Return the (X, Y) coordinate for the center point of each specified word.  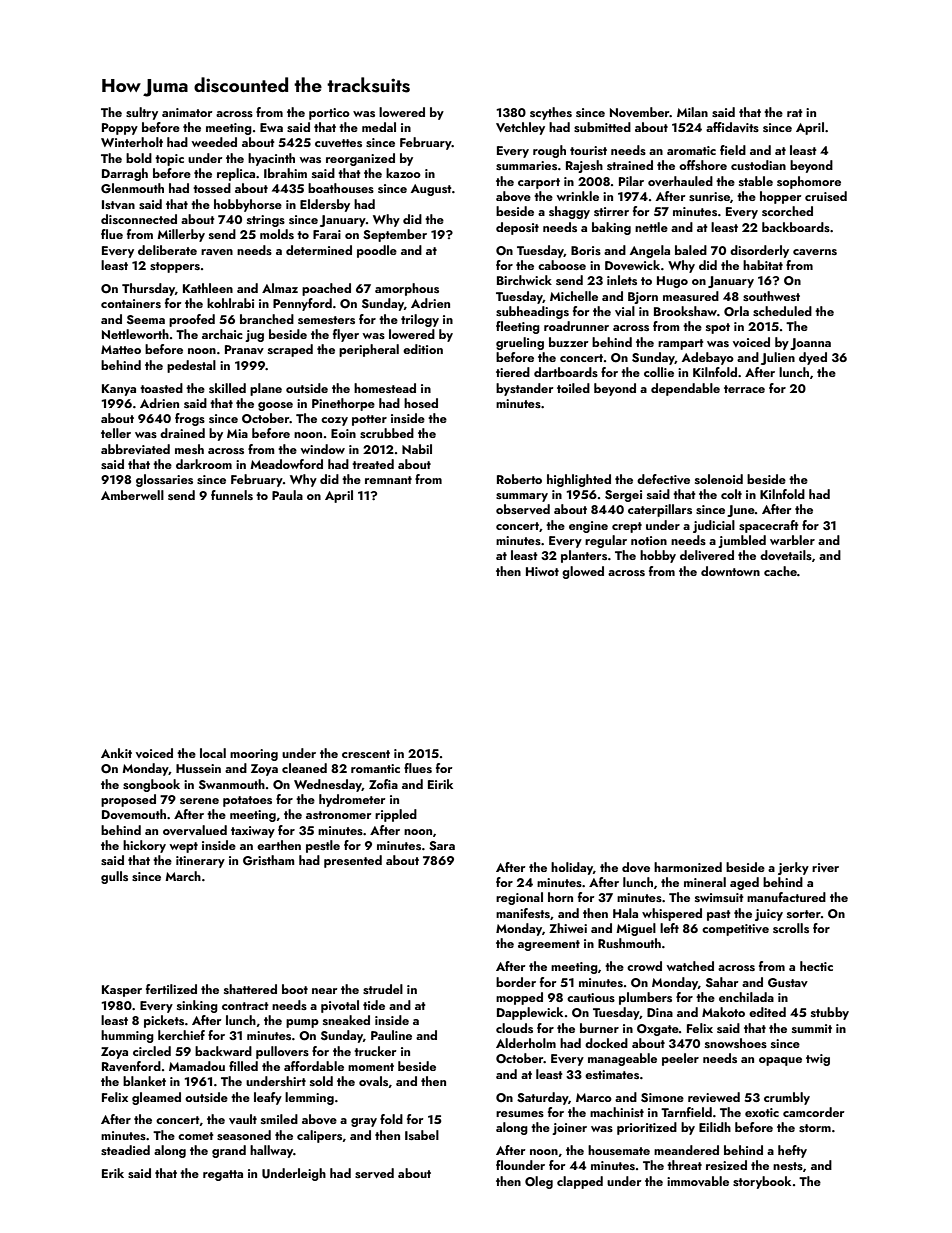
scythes (551, 113)
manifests (523, 913)
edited (767, 1012)
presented (353, 861)
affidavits (732, 127)
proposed (128, 800)
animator (187, 112)
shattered (250, 989)
